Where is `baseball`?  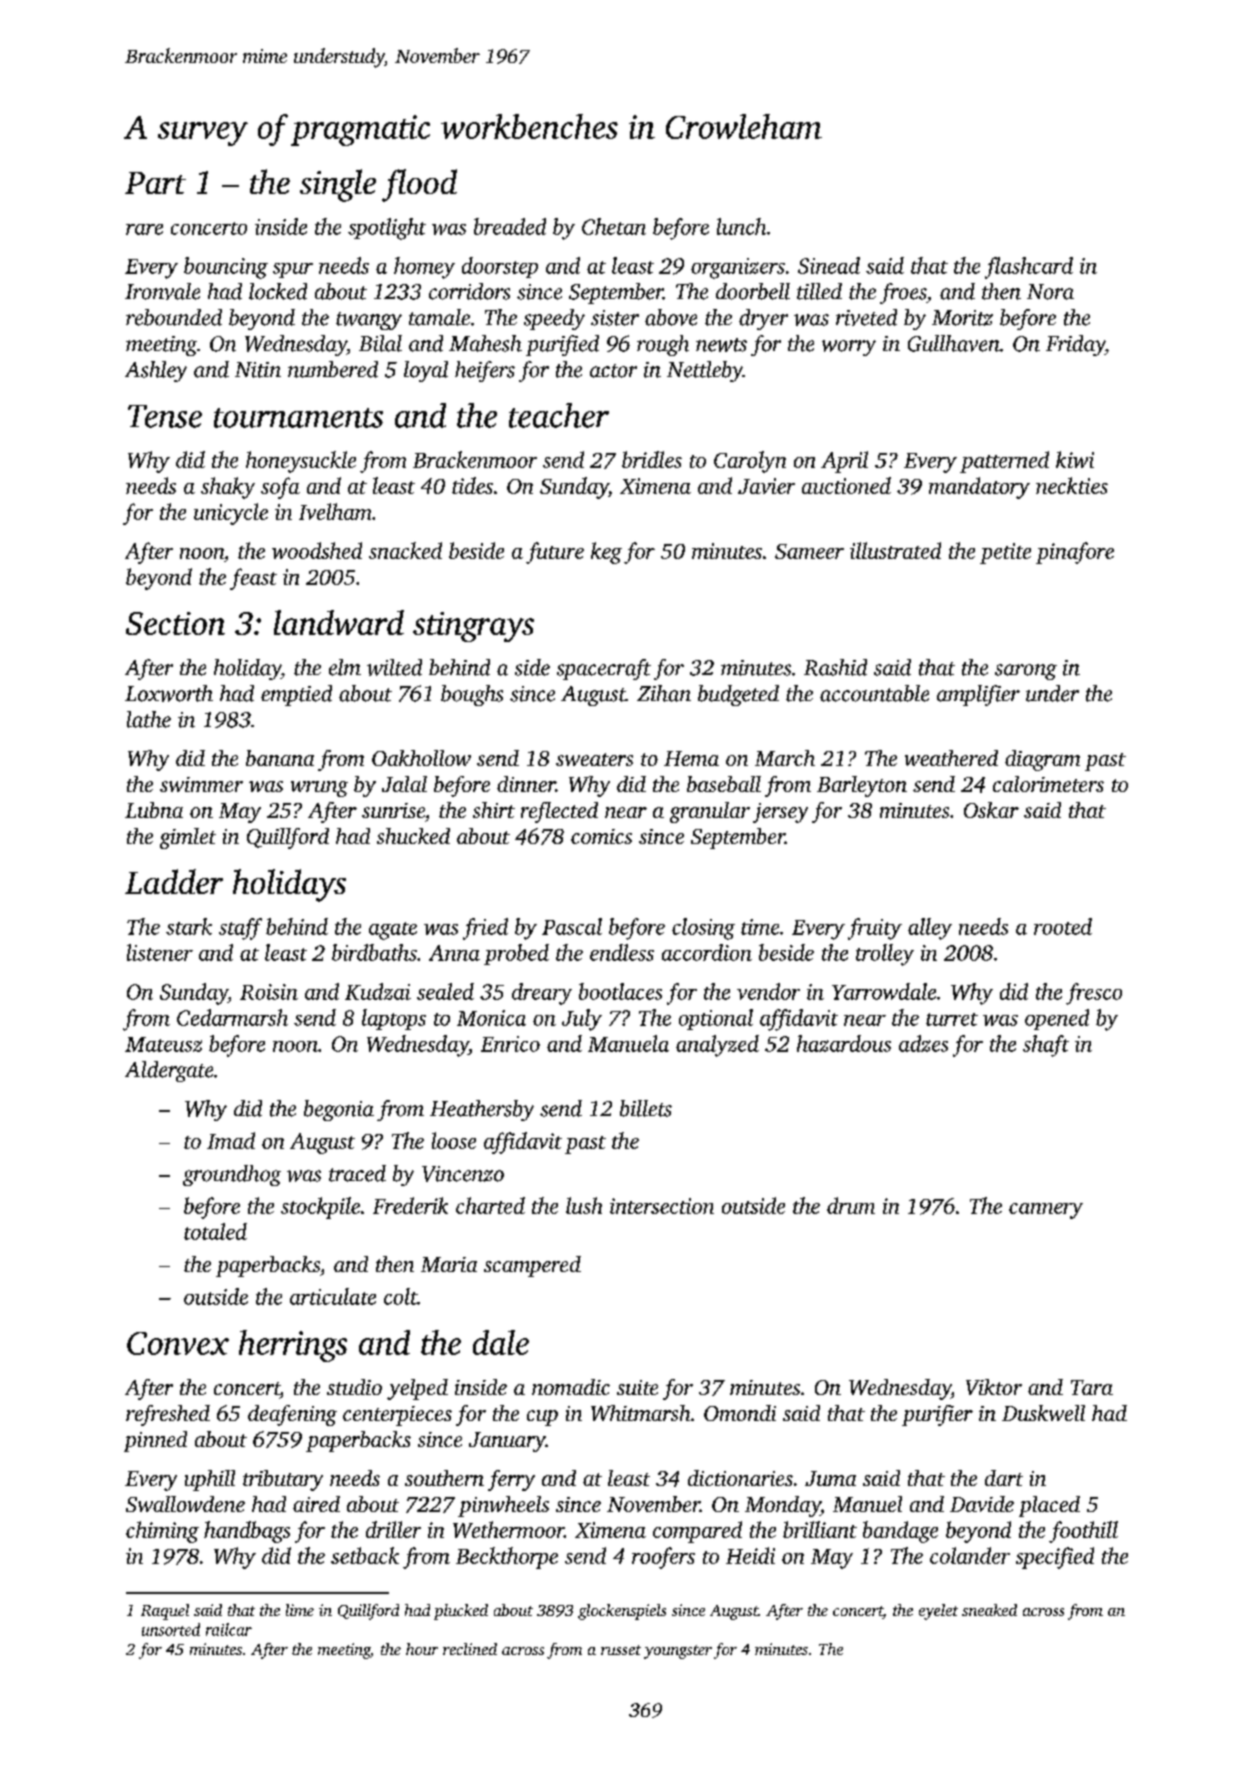
baseball is located at coordinates (724, 784).
